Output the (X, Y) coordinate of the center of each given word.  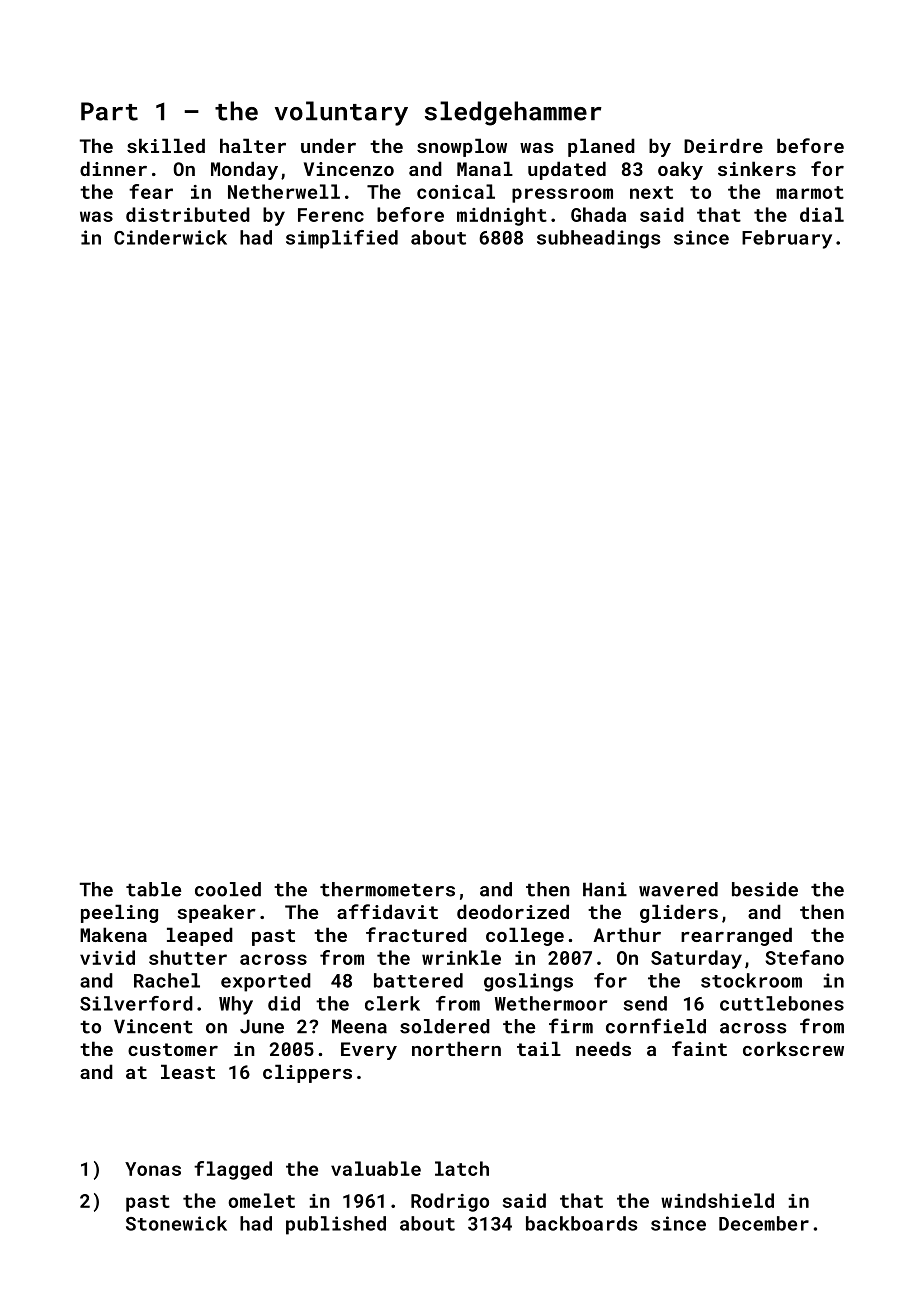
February (787, 239)
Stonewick (176, 1223)
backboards (582, 1223)
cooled (228, 889)
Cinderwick (170, 237)
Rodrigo (450, 1202)
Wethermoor (551, 1003)
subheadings (599, 239)
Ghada (598, 214)
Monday (244, 170)
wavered (678, 889)
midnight (502, 216)
